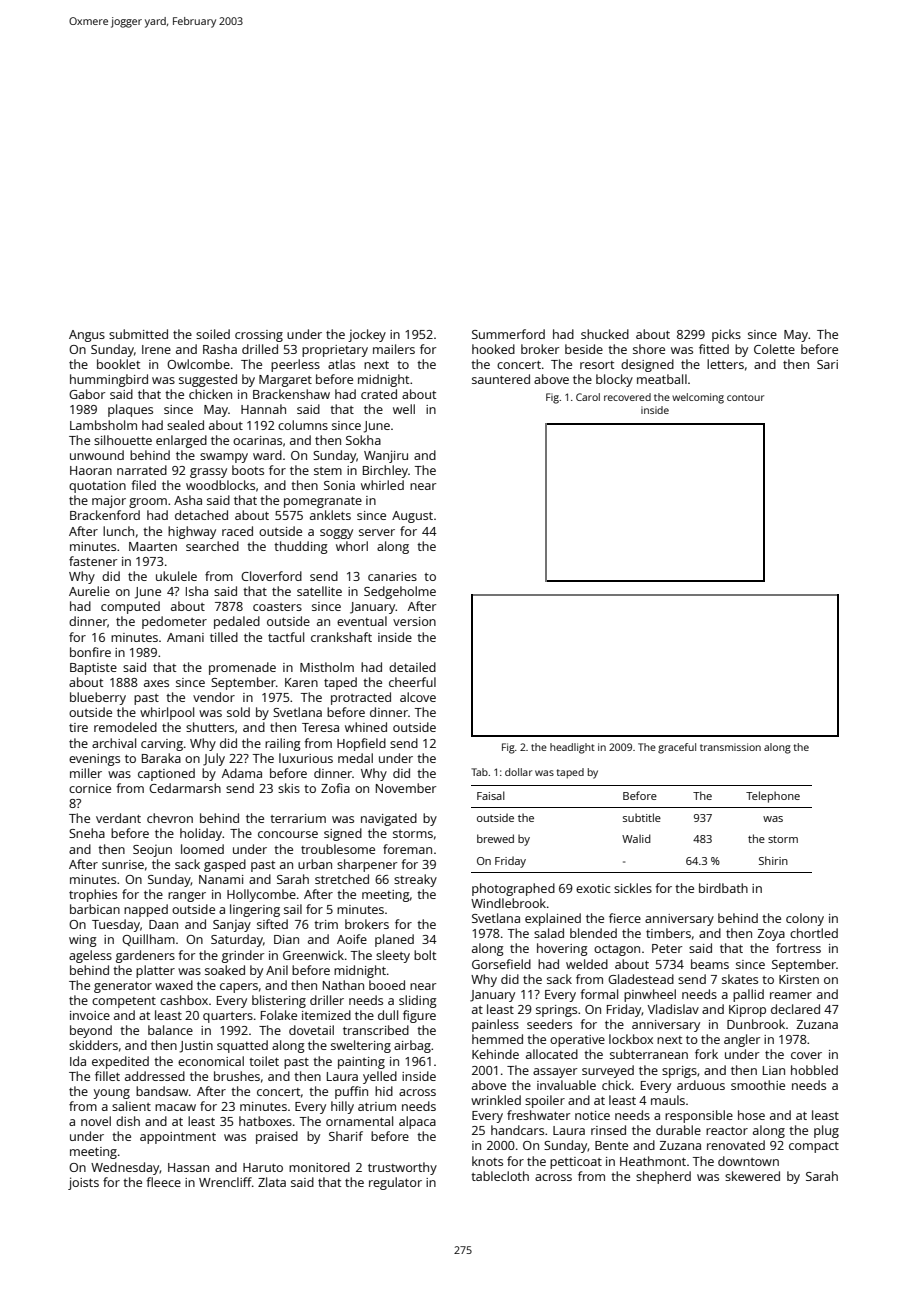  What do you see at coordinates (382, 485) in the image?
I see `whirled` at bounding box center [382, 485].
